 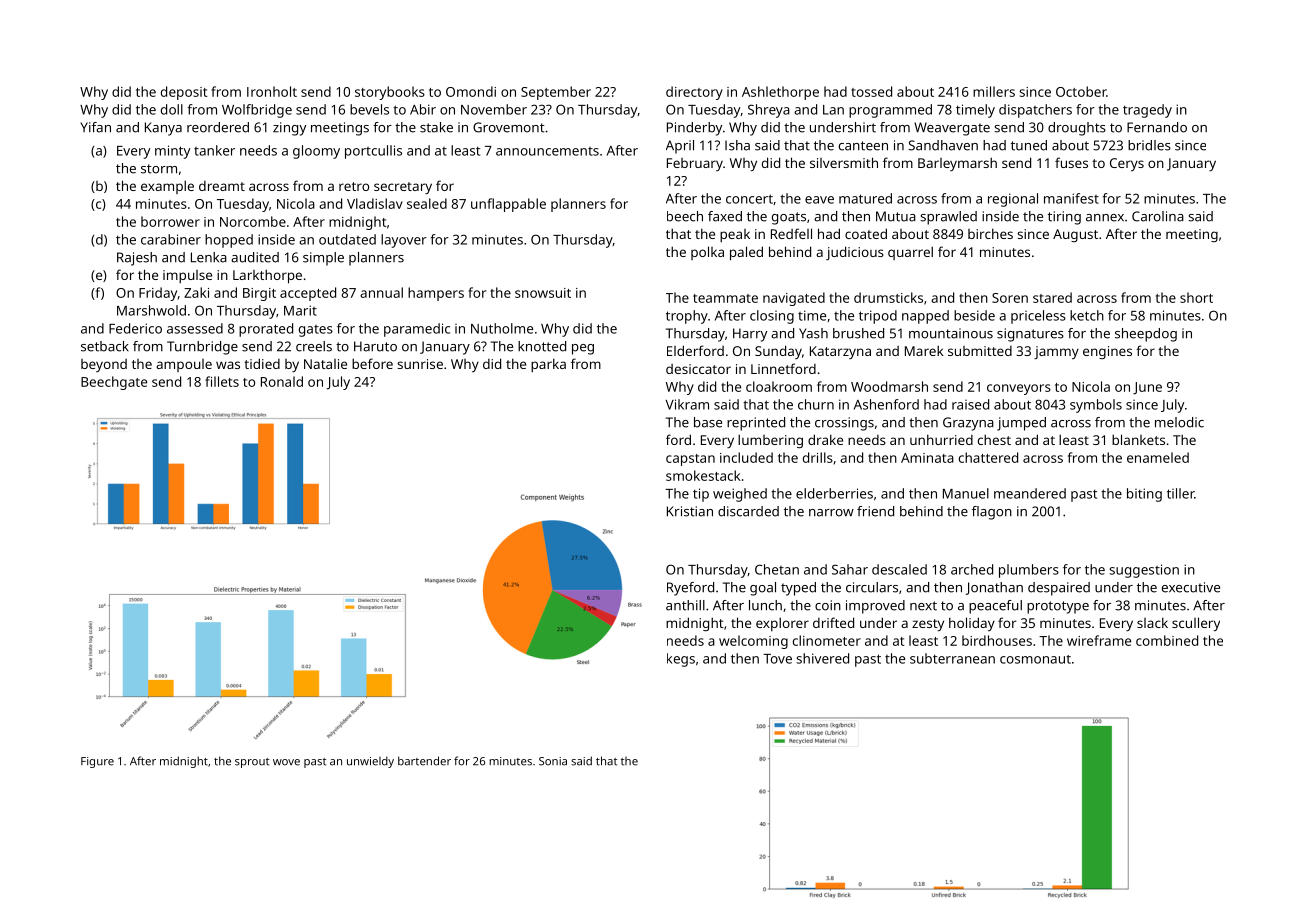 What do you see at coordinates (282, 381) in the image?
I see `Ronald` at bounding box center [282, 381].
